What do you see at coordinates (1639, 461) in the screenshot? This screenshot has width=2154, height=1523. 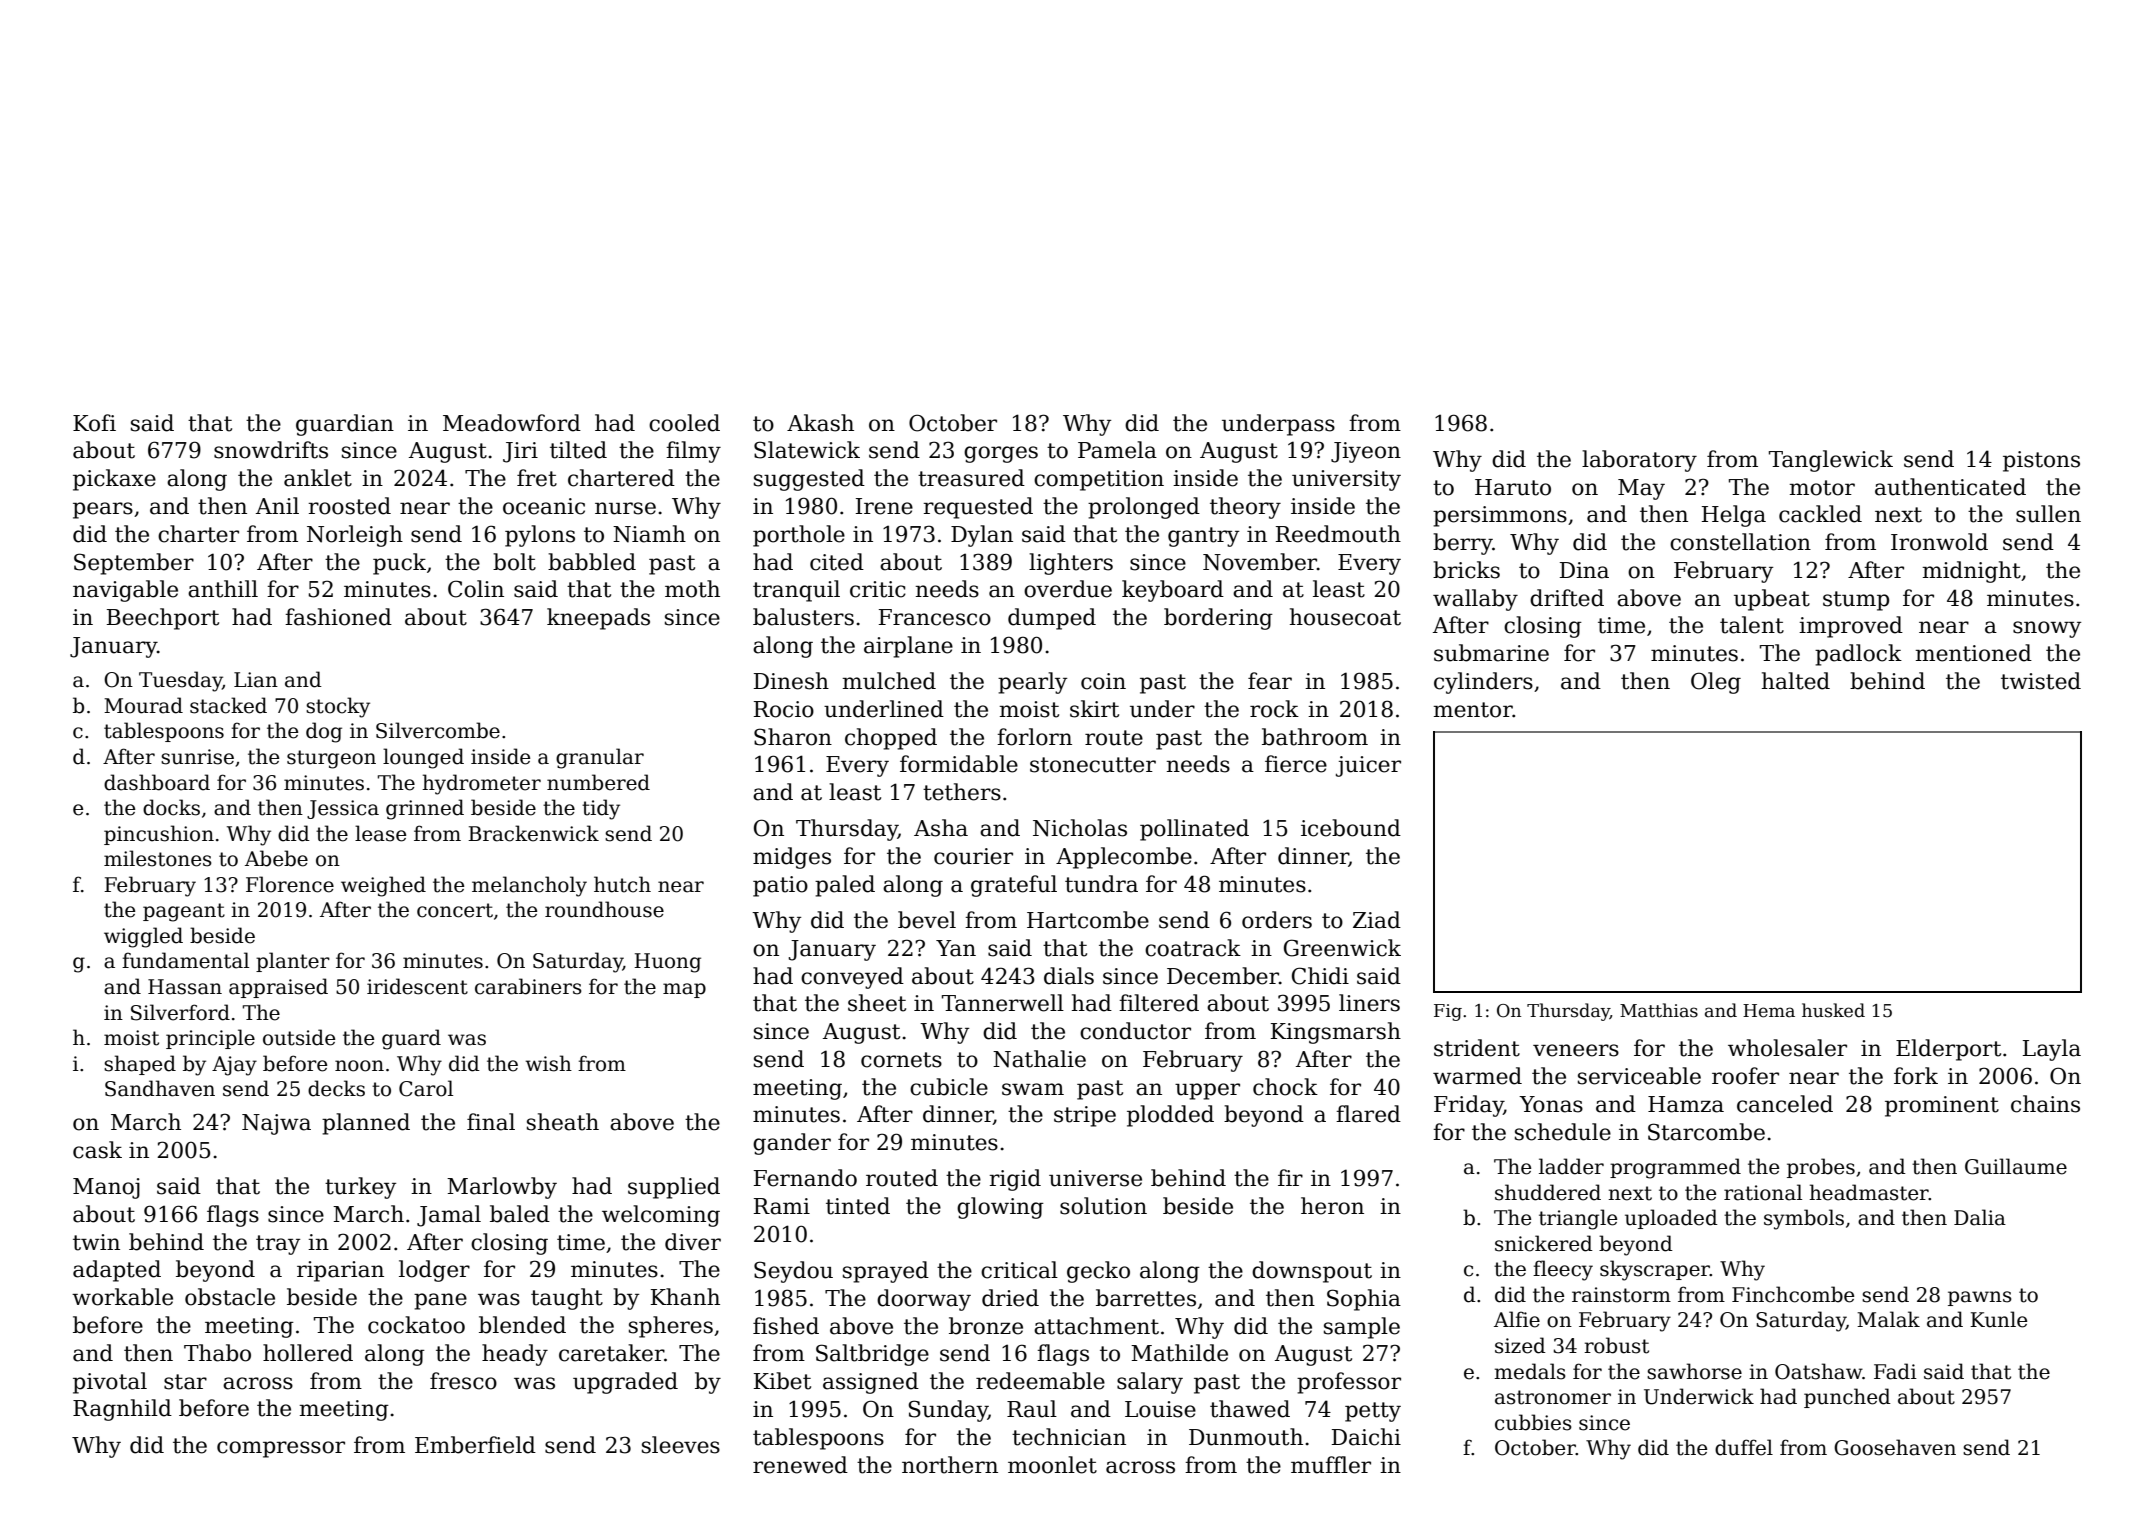 I see `laboratory` at bounding box center [1639, 461].
